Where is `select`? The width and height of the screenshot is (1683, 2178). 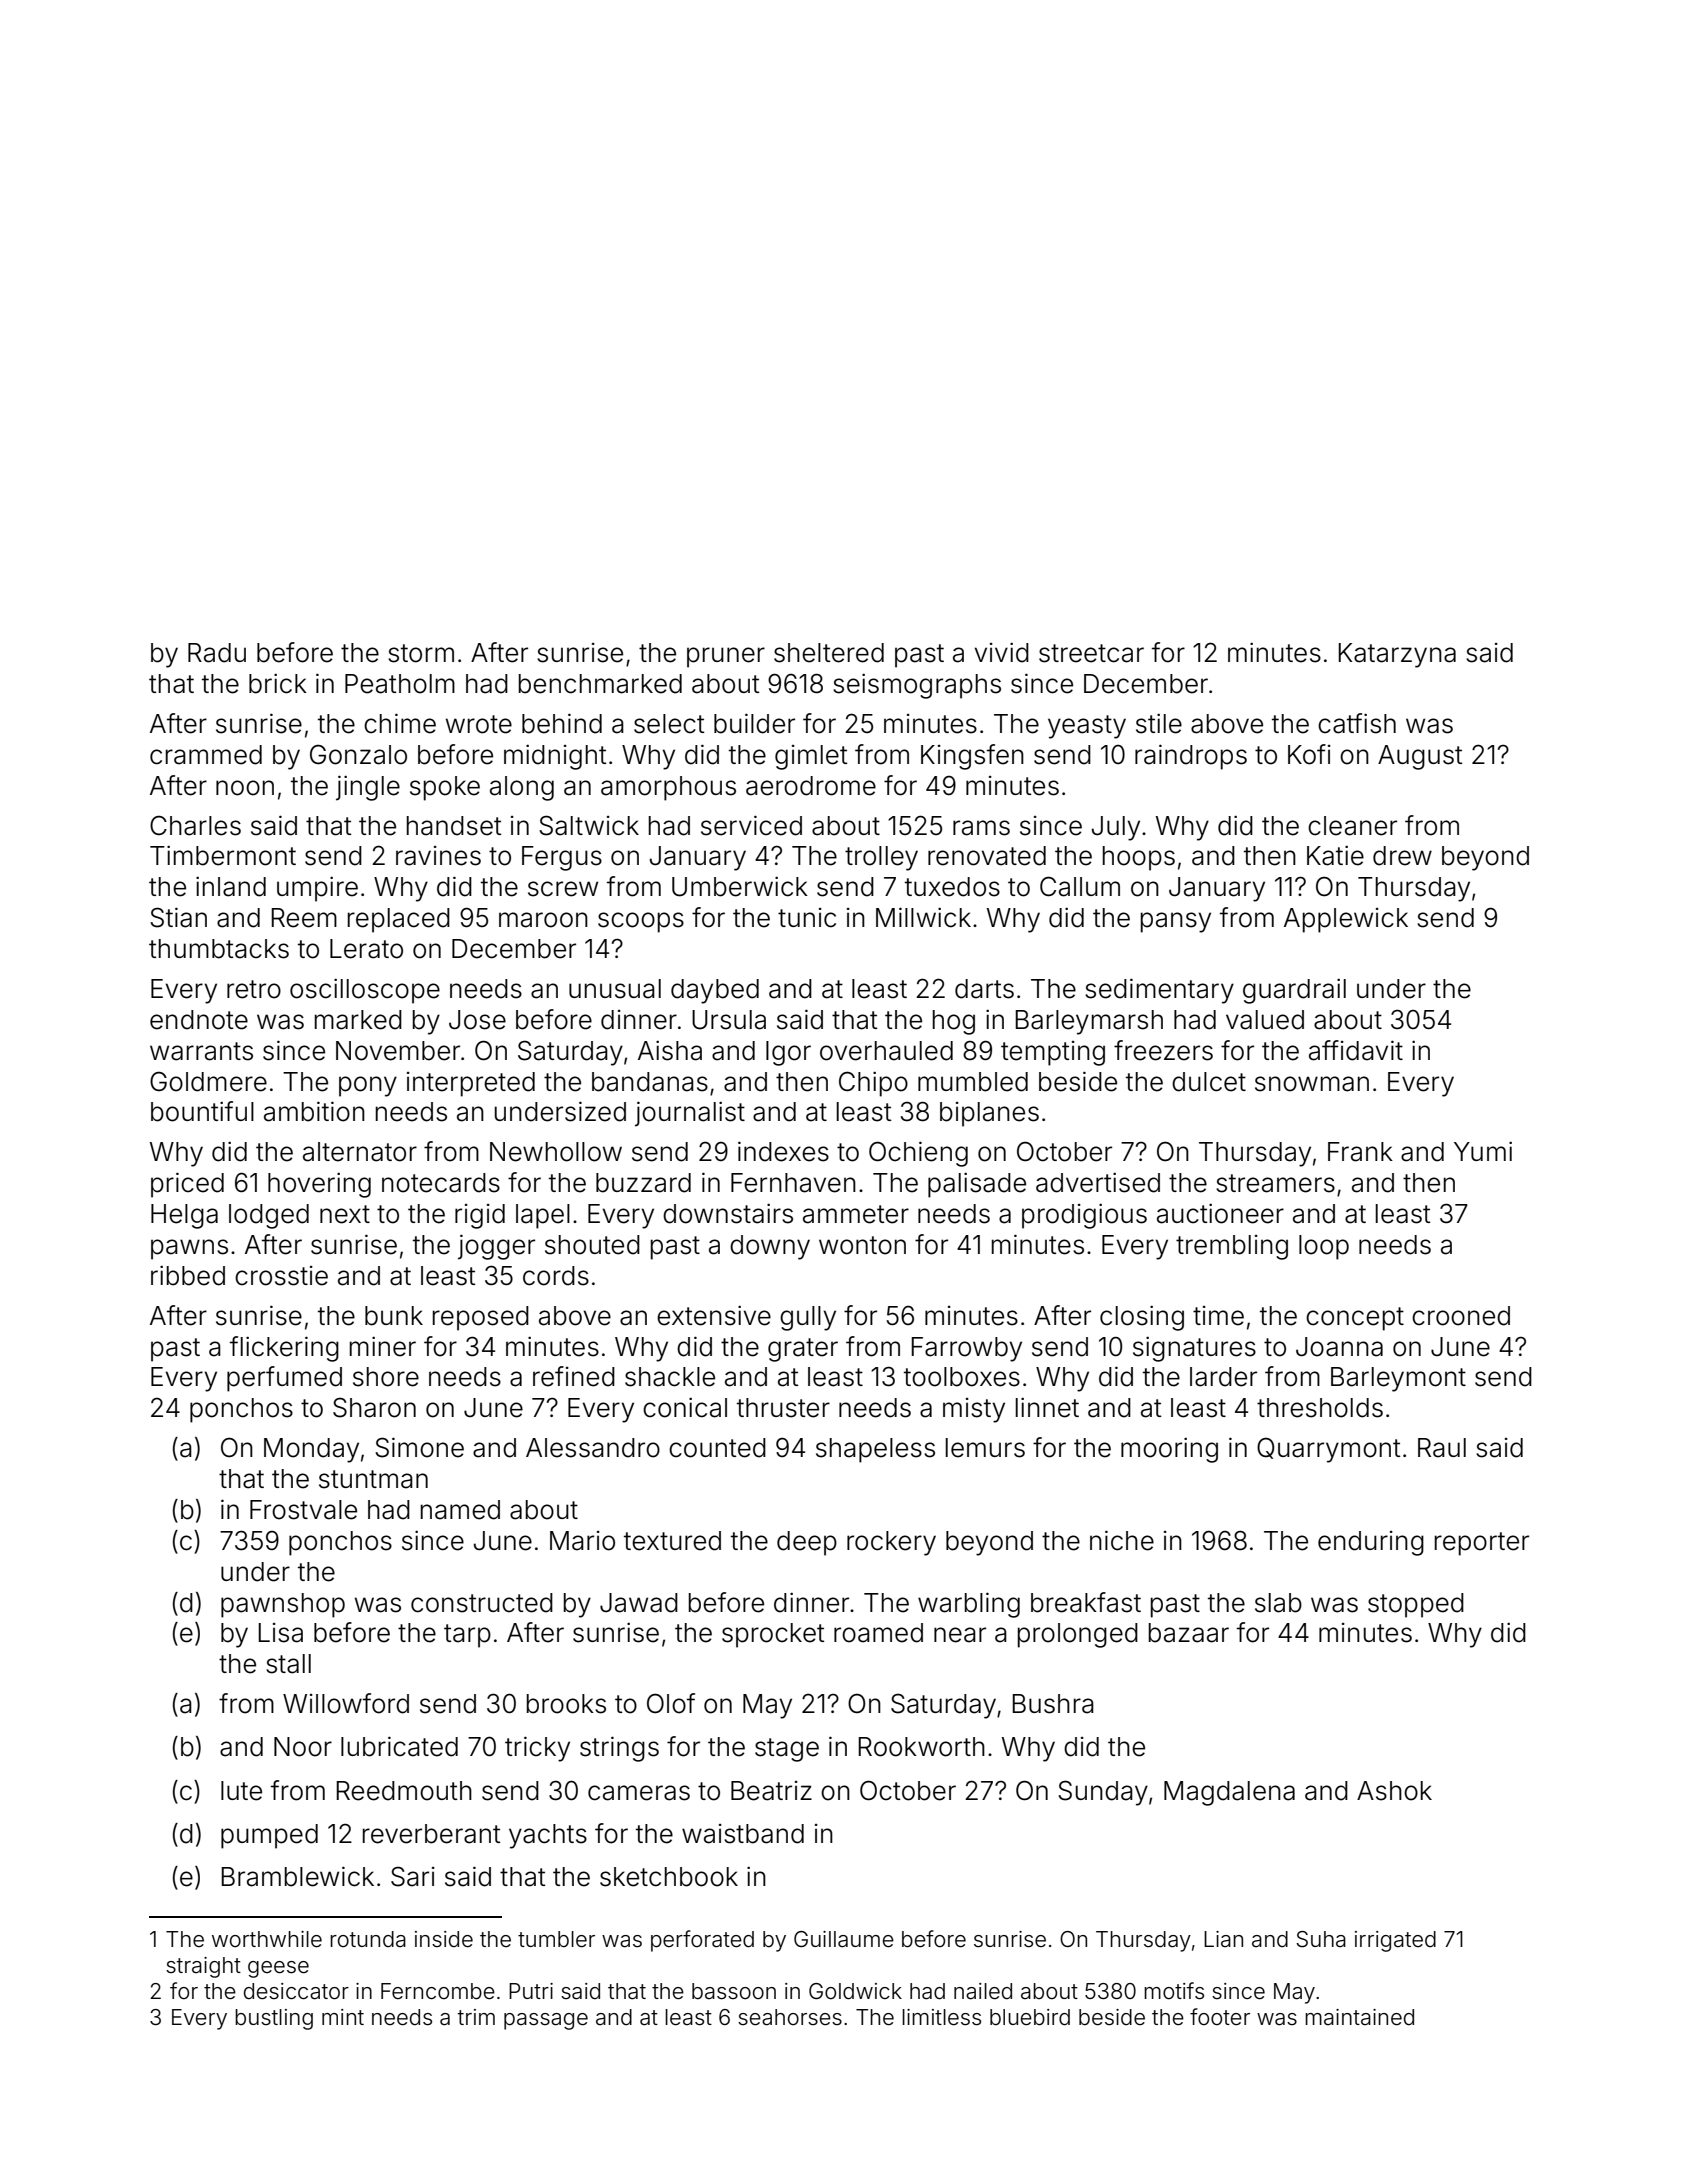 select is located at coordinates (669, 724).
